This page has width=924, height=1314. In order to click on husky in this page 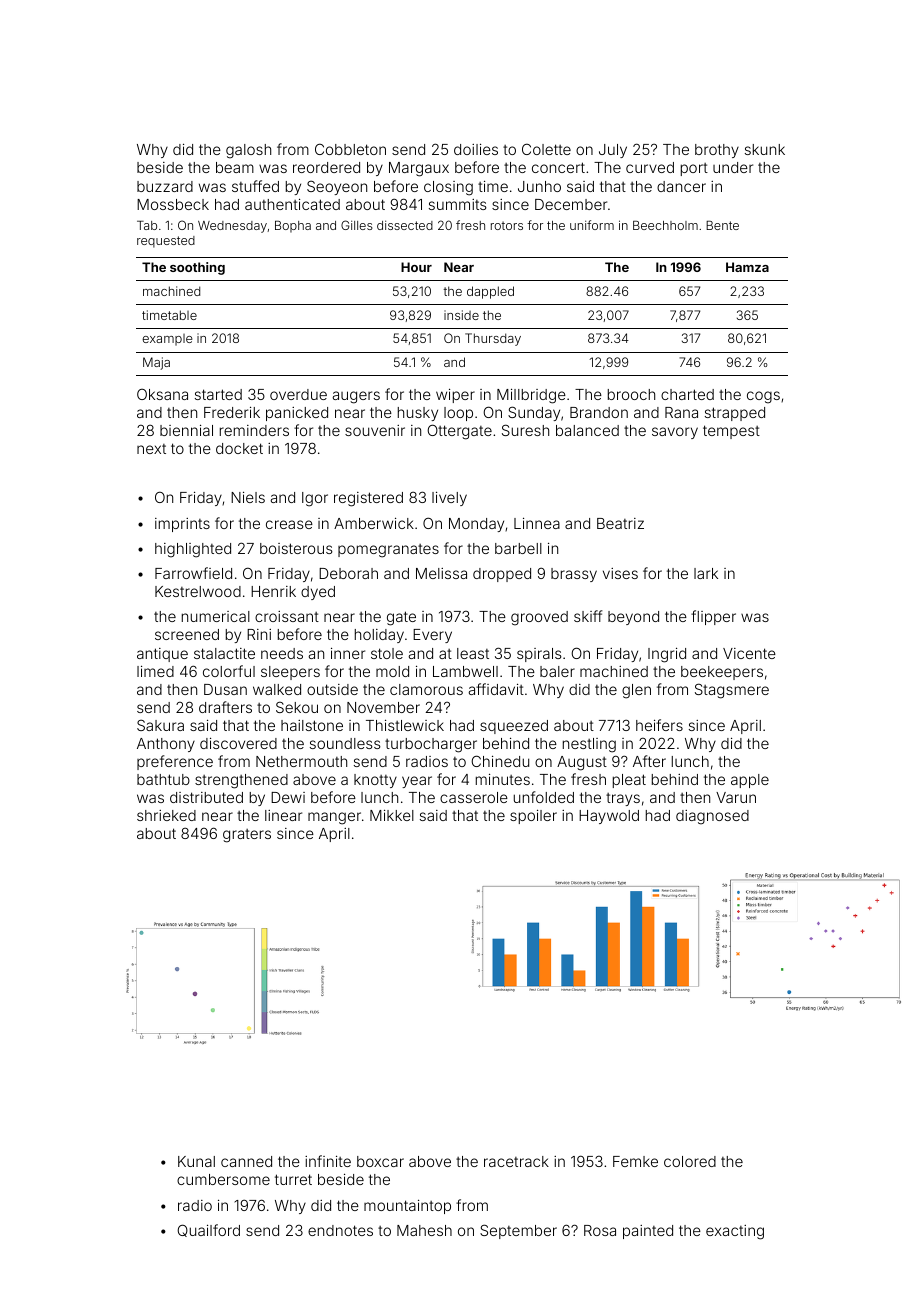, I will do `click(418, 414)`.
